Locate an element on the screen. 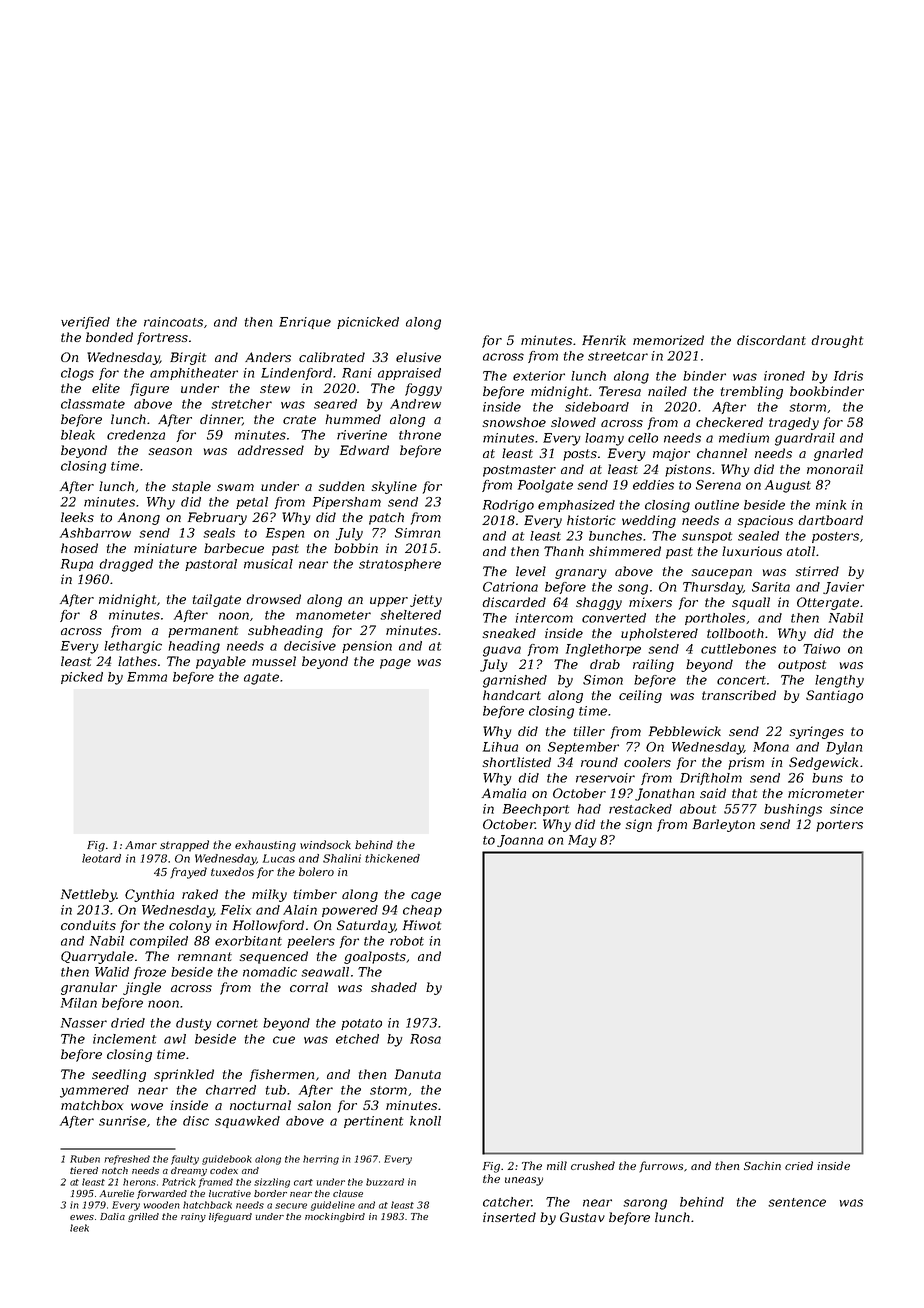 This screenshot has height=1308, width=924. knoll is located at coordinates (425, 1121).
